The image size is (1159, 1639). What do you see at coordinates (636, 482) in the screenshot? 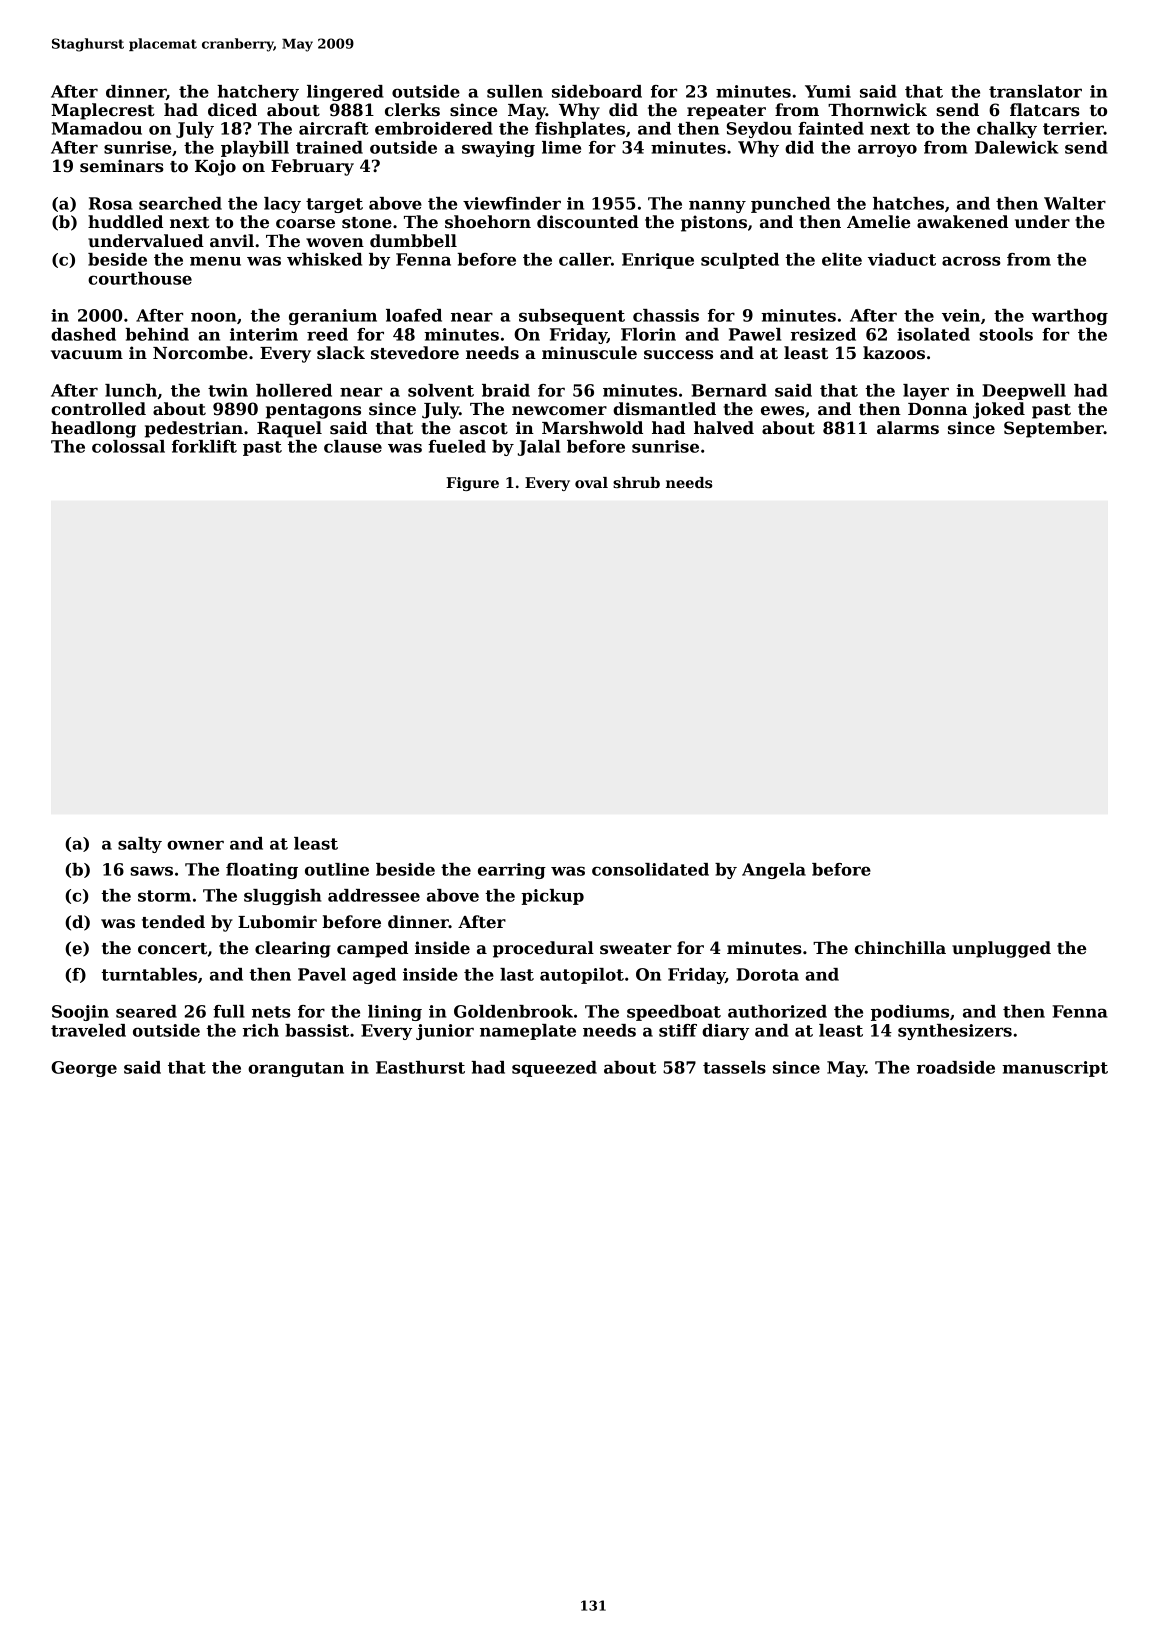
I see `shrub` at bounding box center [636, 482].
